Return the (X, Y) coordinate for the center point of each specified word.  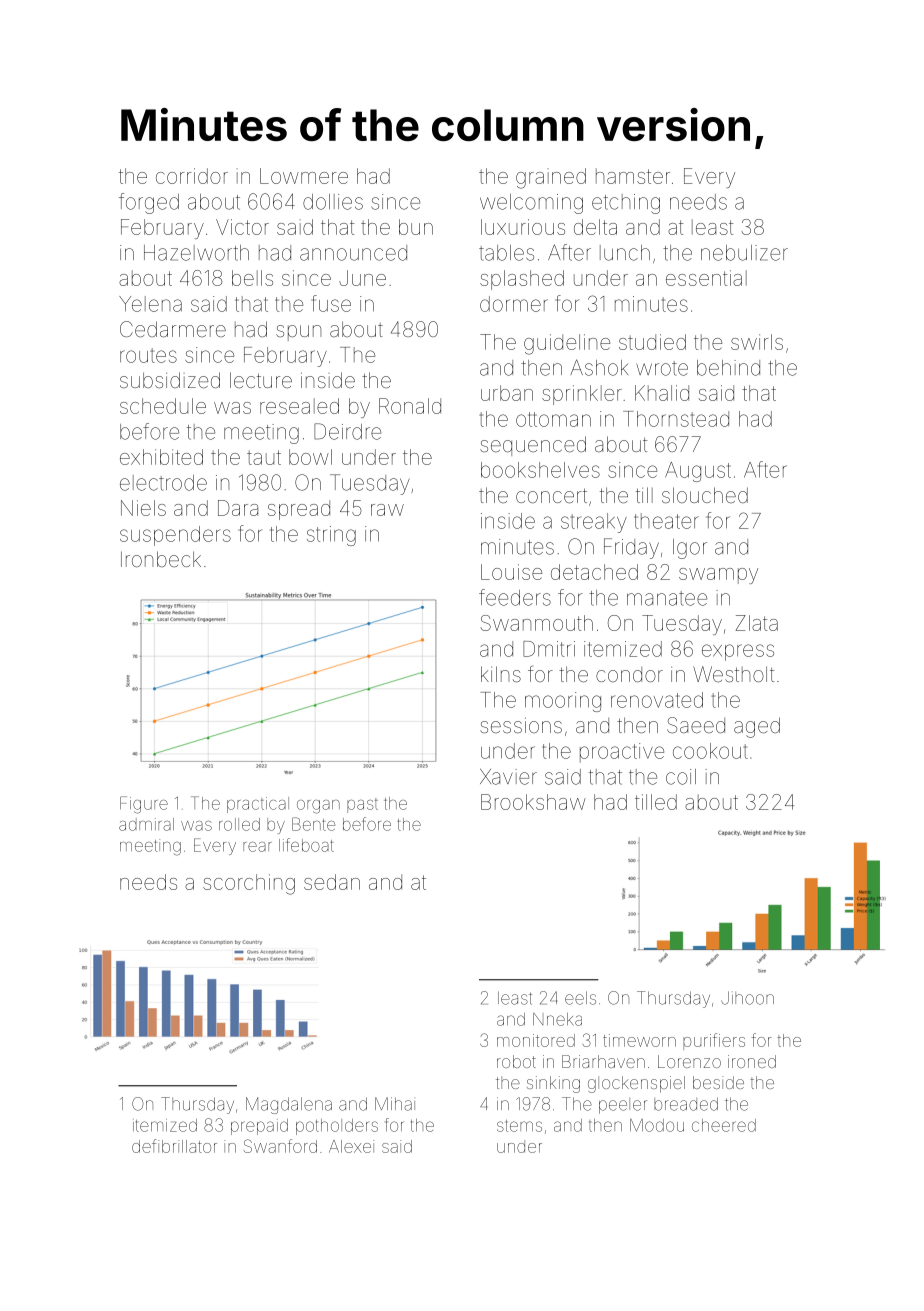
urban (507, 393)
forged (149, 203)
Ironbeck (161, 559)
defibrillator (174, 1146)
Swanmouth (536, 623)
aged (757, 727)
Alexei (351, 1146)
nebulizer (744, 253)
